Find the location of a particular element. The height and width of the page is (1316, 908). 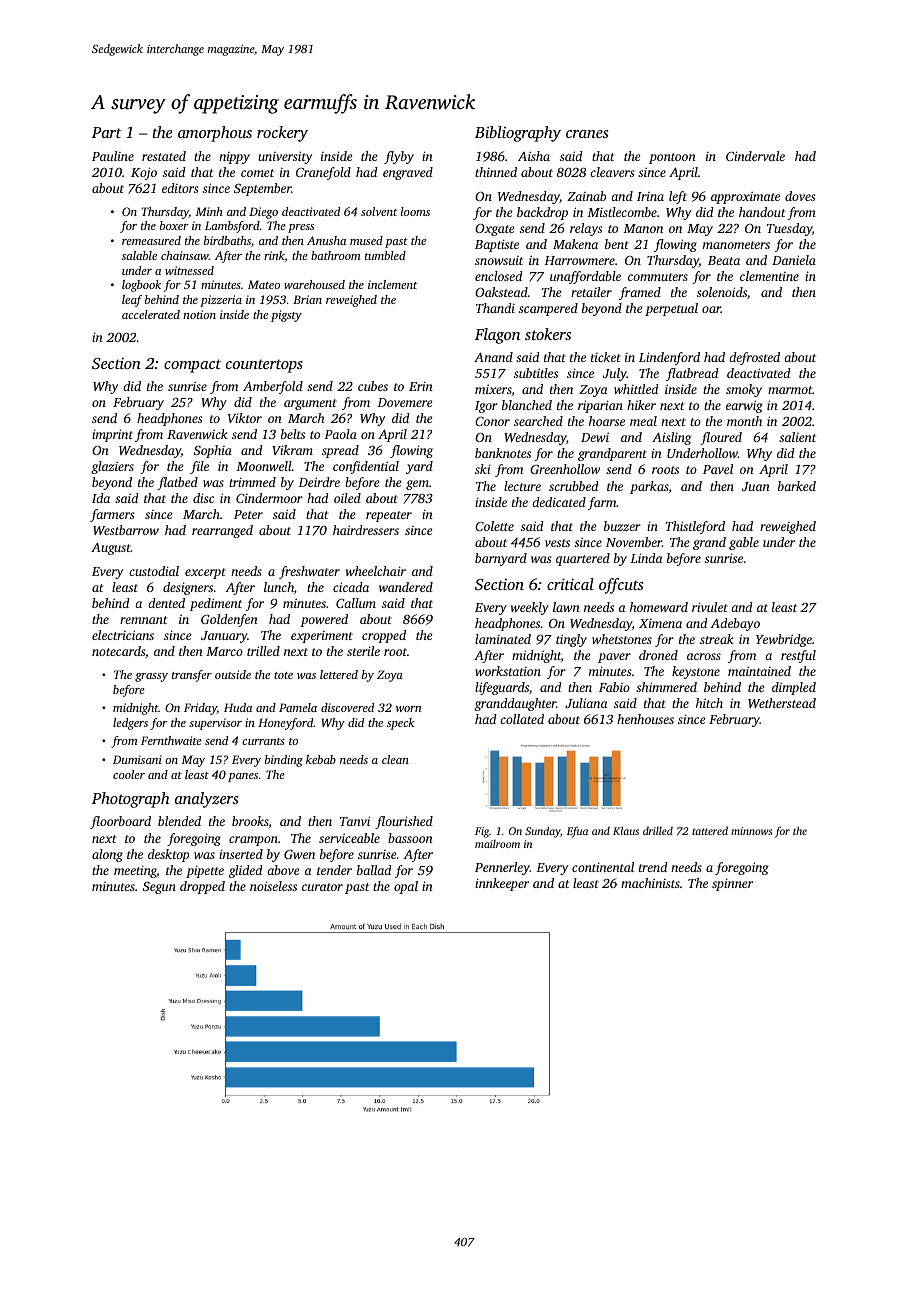

spinner is located at coordinates (732, 884).
